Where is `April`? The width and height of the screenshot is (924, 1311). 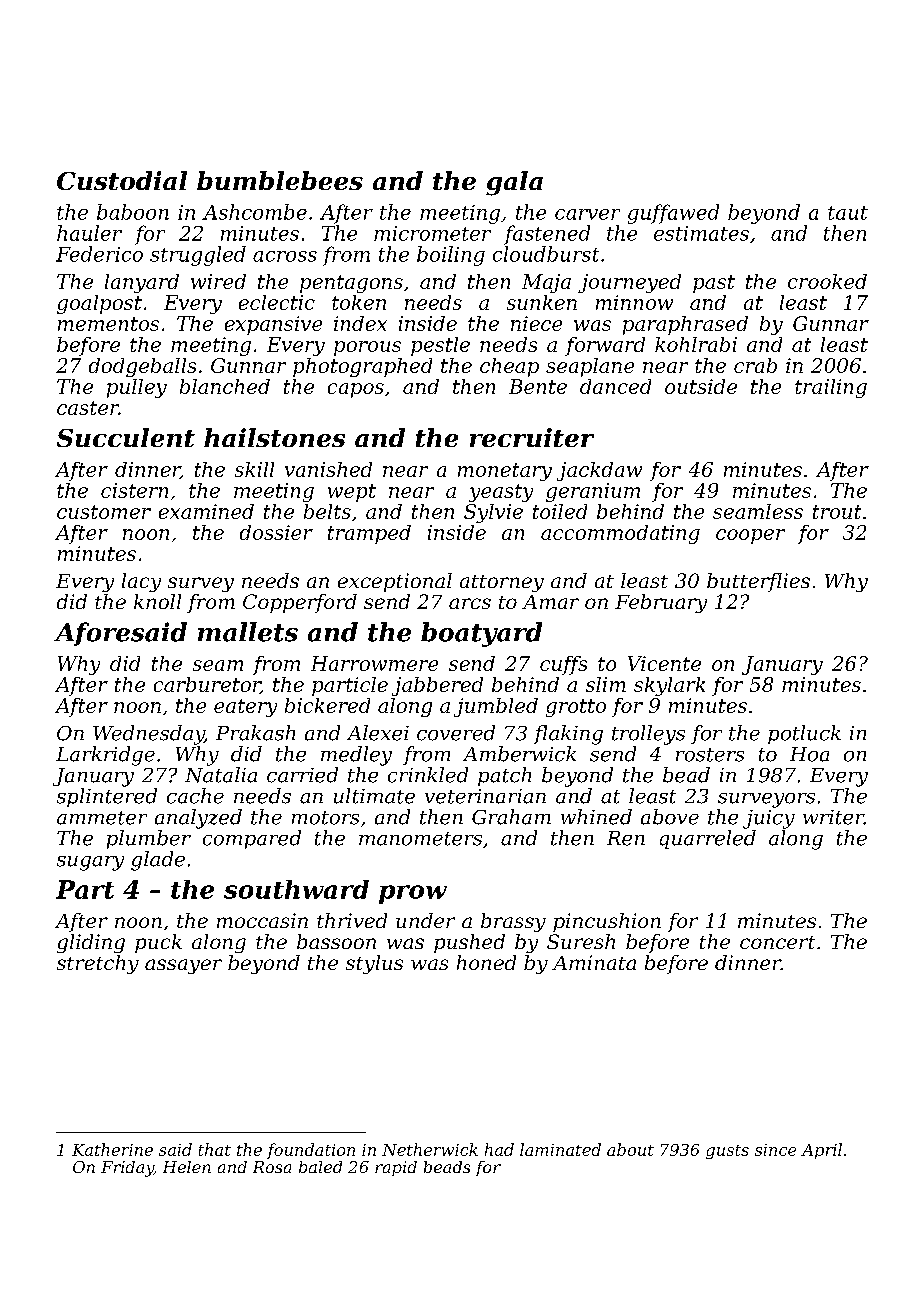 April is located at coordinates (821, 1151).
